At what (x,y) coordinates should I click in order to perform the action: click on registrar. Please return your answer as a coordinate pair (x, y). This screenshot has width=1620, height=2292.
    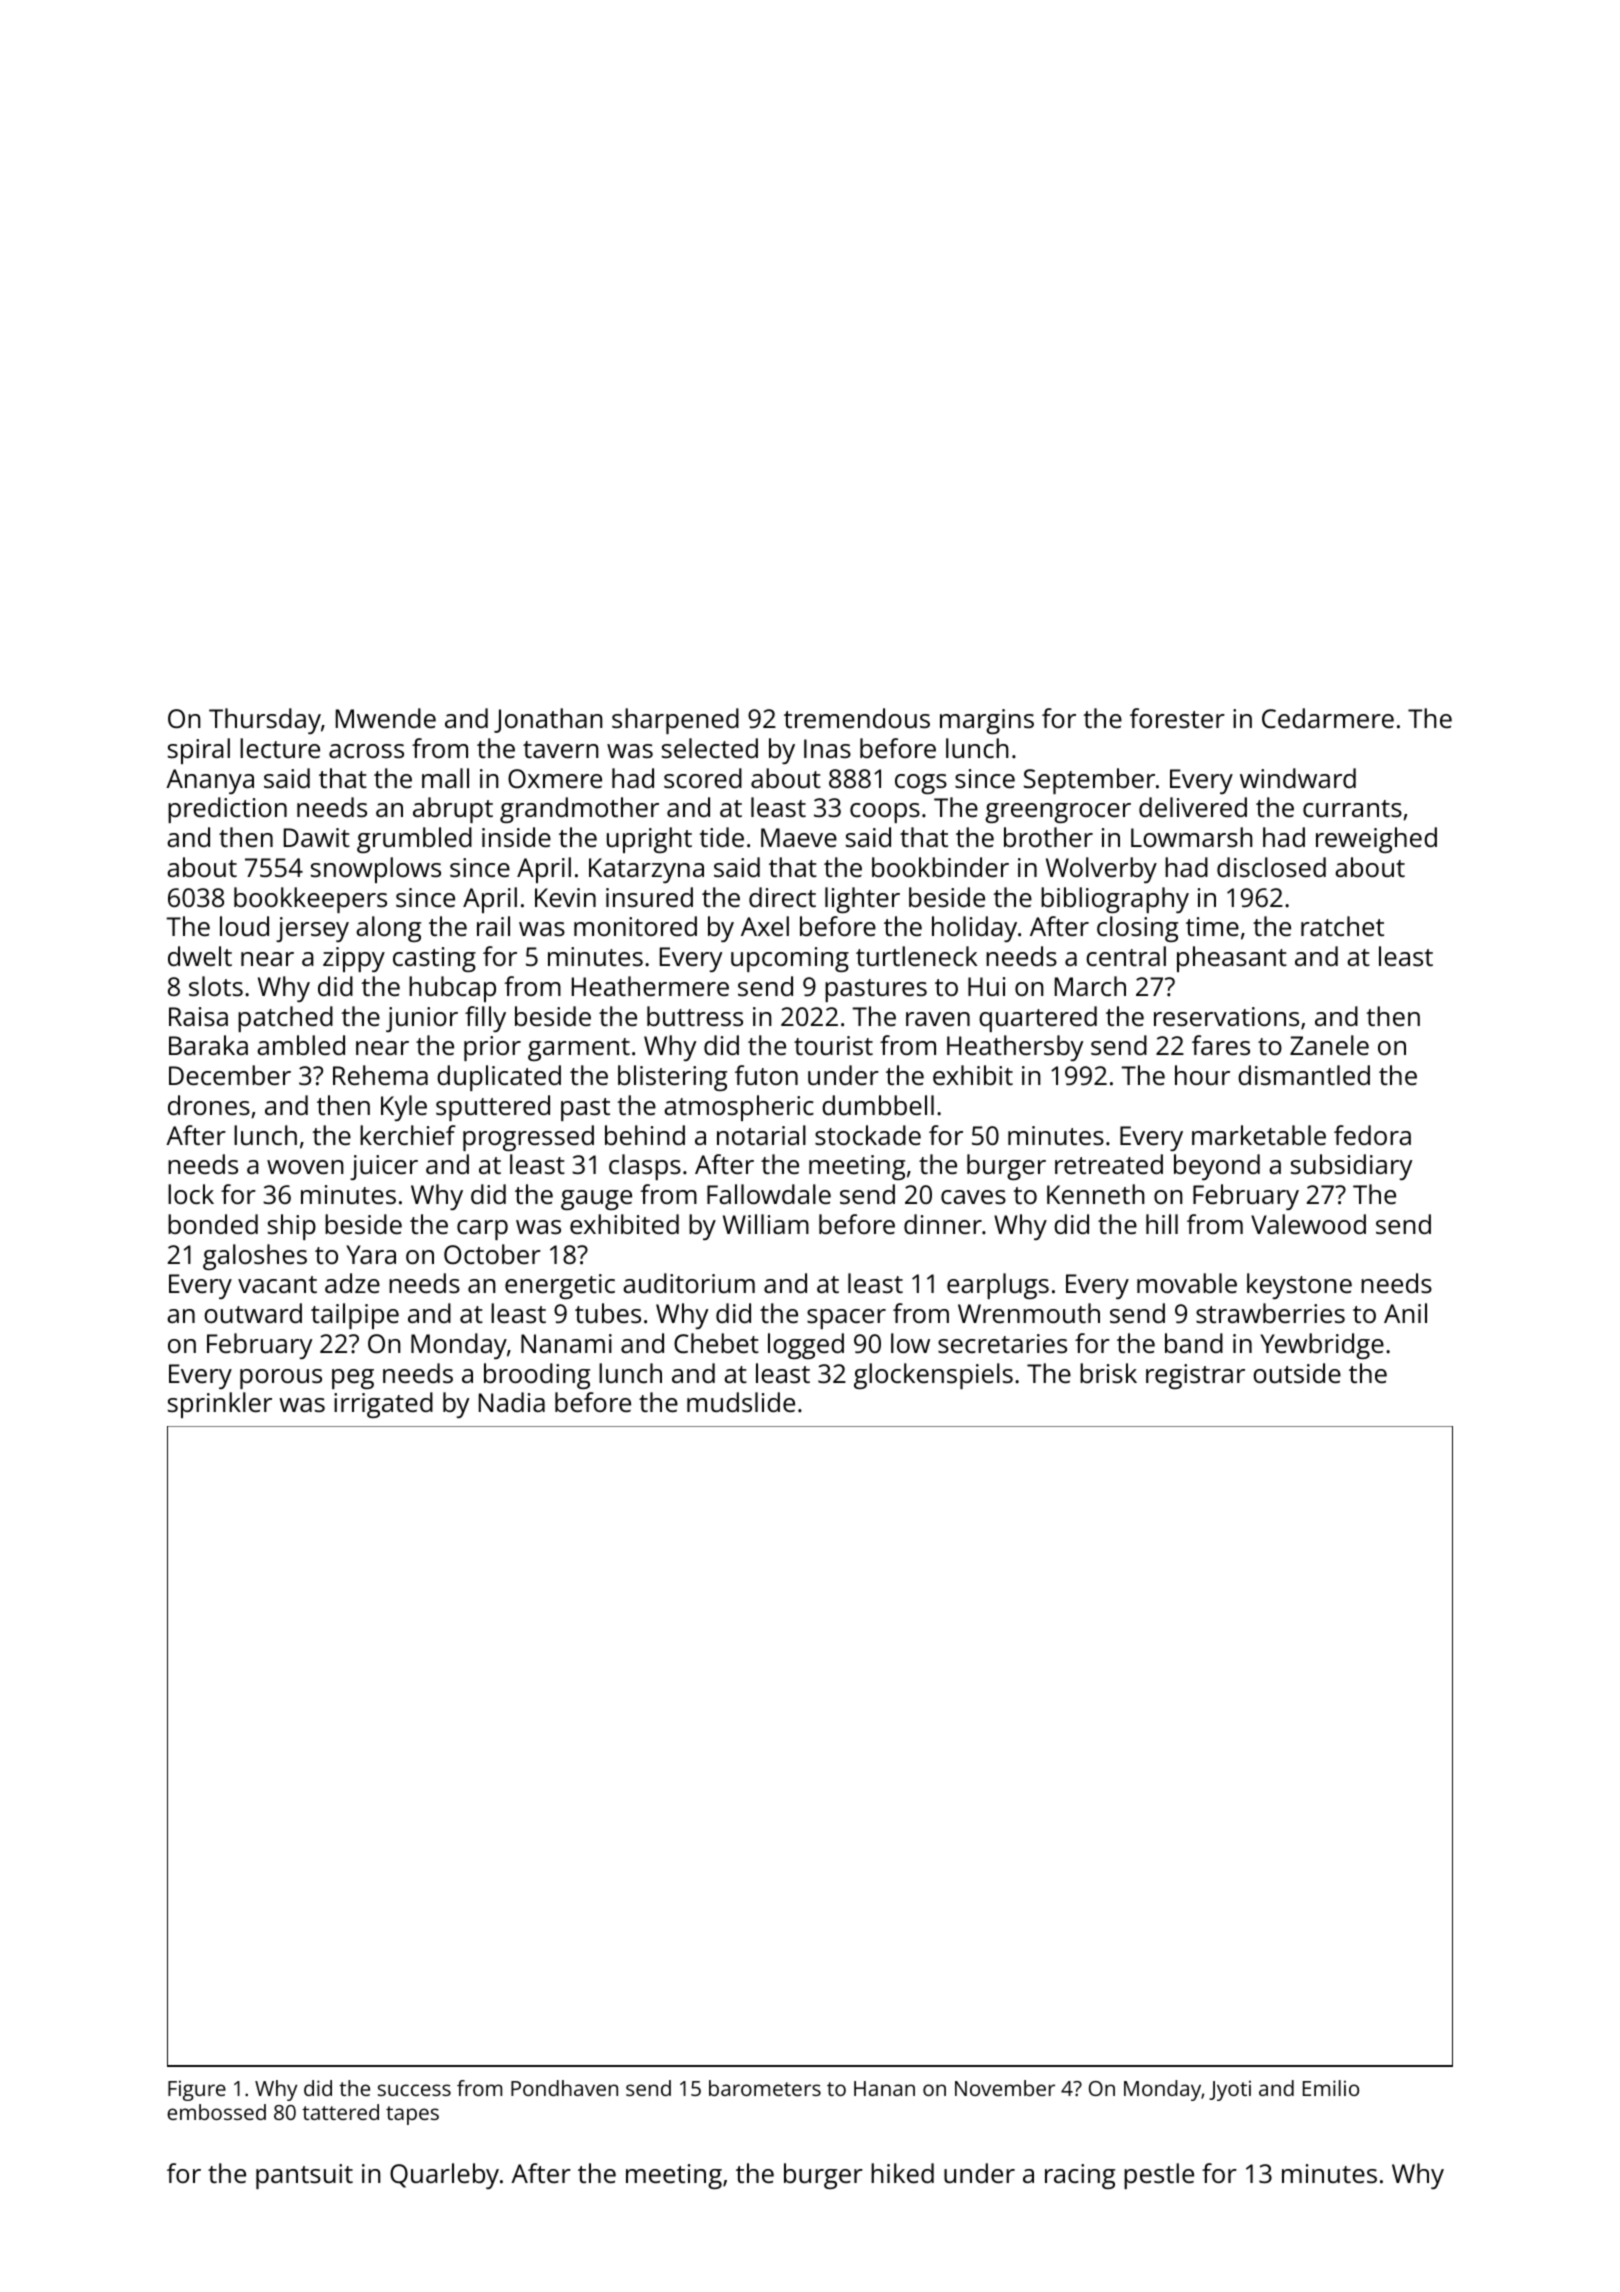
    Looking at the image, I should click on (1195, 1376).
